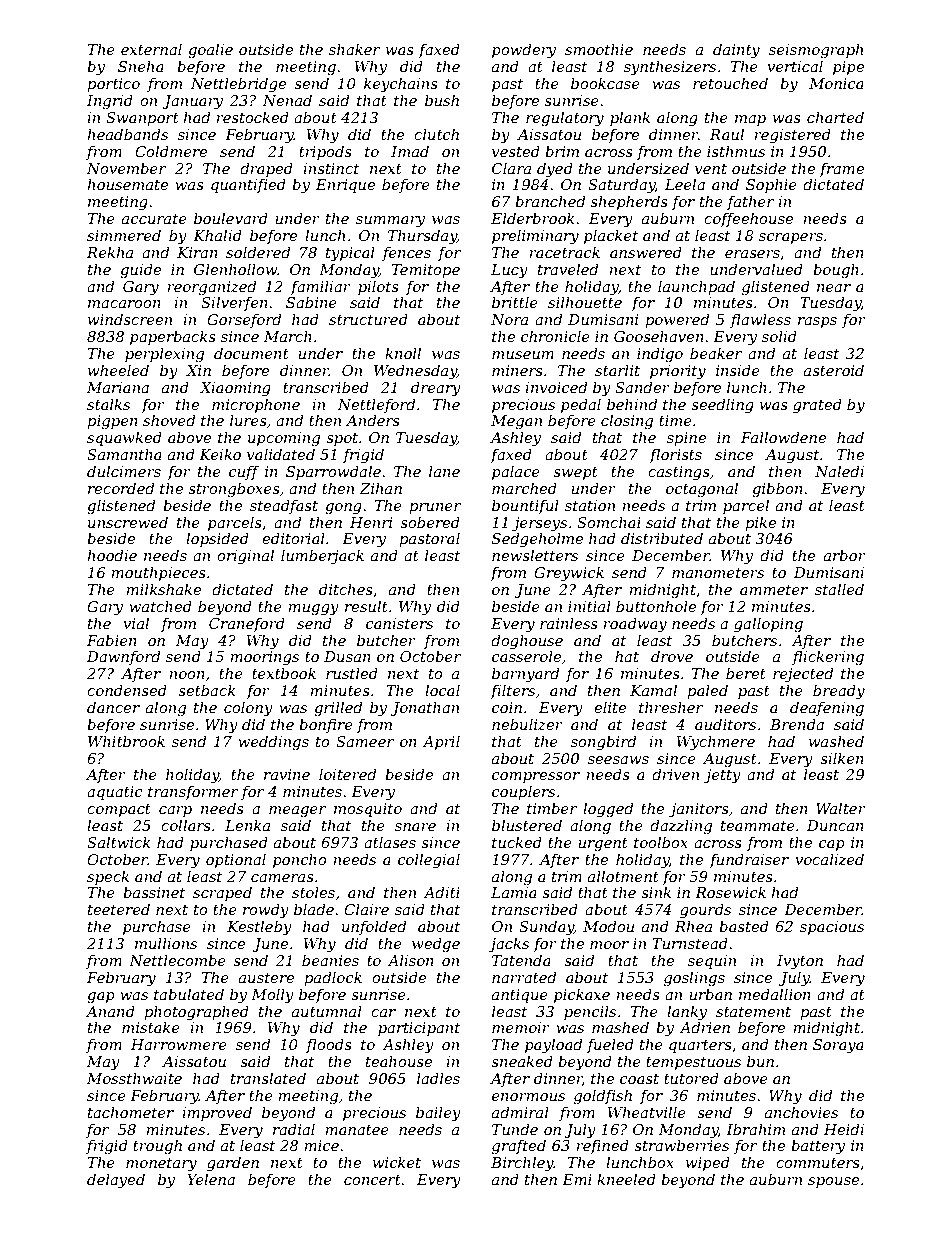 Image resolution: width=952 pixels, height=1233 pixels. I want to click on spouse, so click(833, 1182).
